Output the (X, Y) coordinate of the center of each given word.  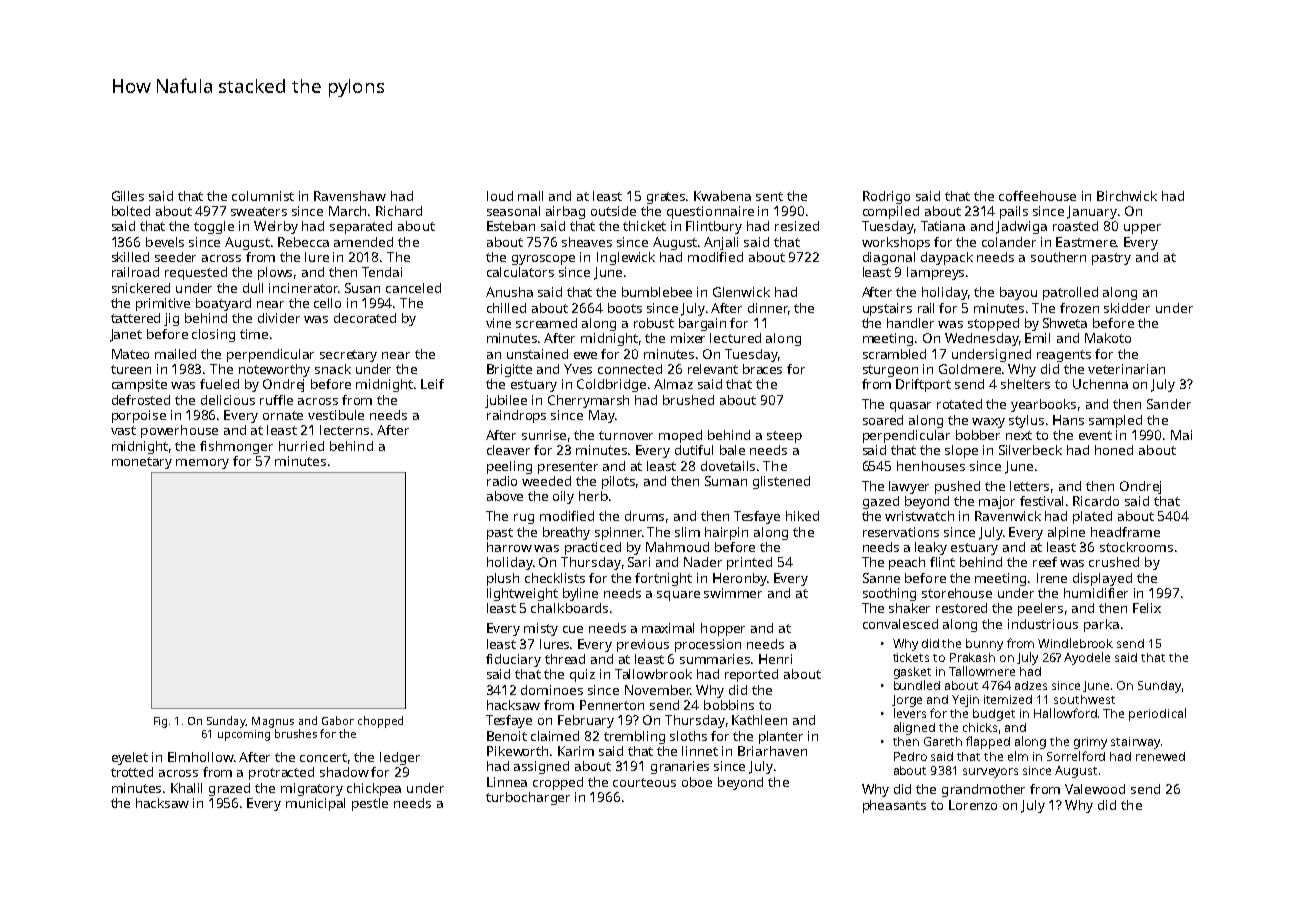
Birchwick (1127, 196)
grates (667, 198)
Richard (399, 211)
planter (781, 737)
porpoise (139, 416)
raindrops (516, 416)
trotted (132, 772)
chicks (980, 727)
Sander (1169, 404)
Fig (160, 722)
